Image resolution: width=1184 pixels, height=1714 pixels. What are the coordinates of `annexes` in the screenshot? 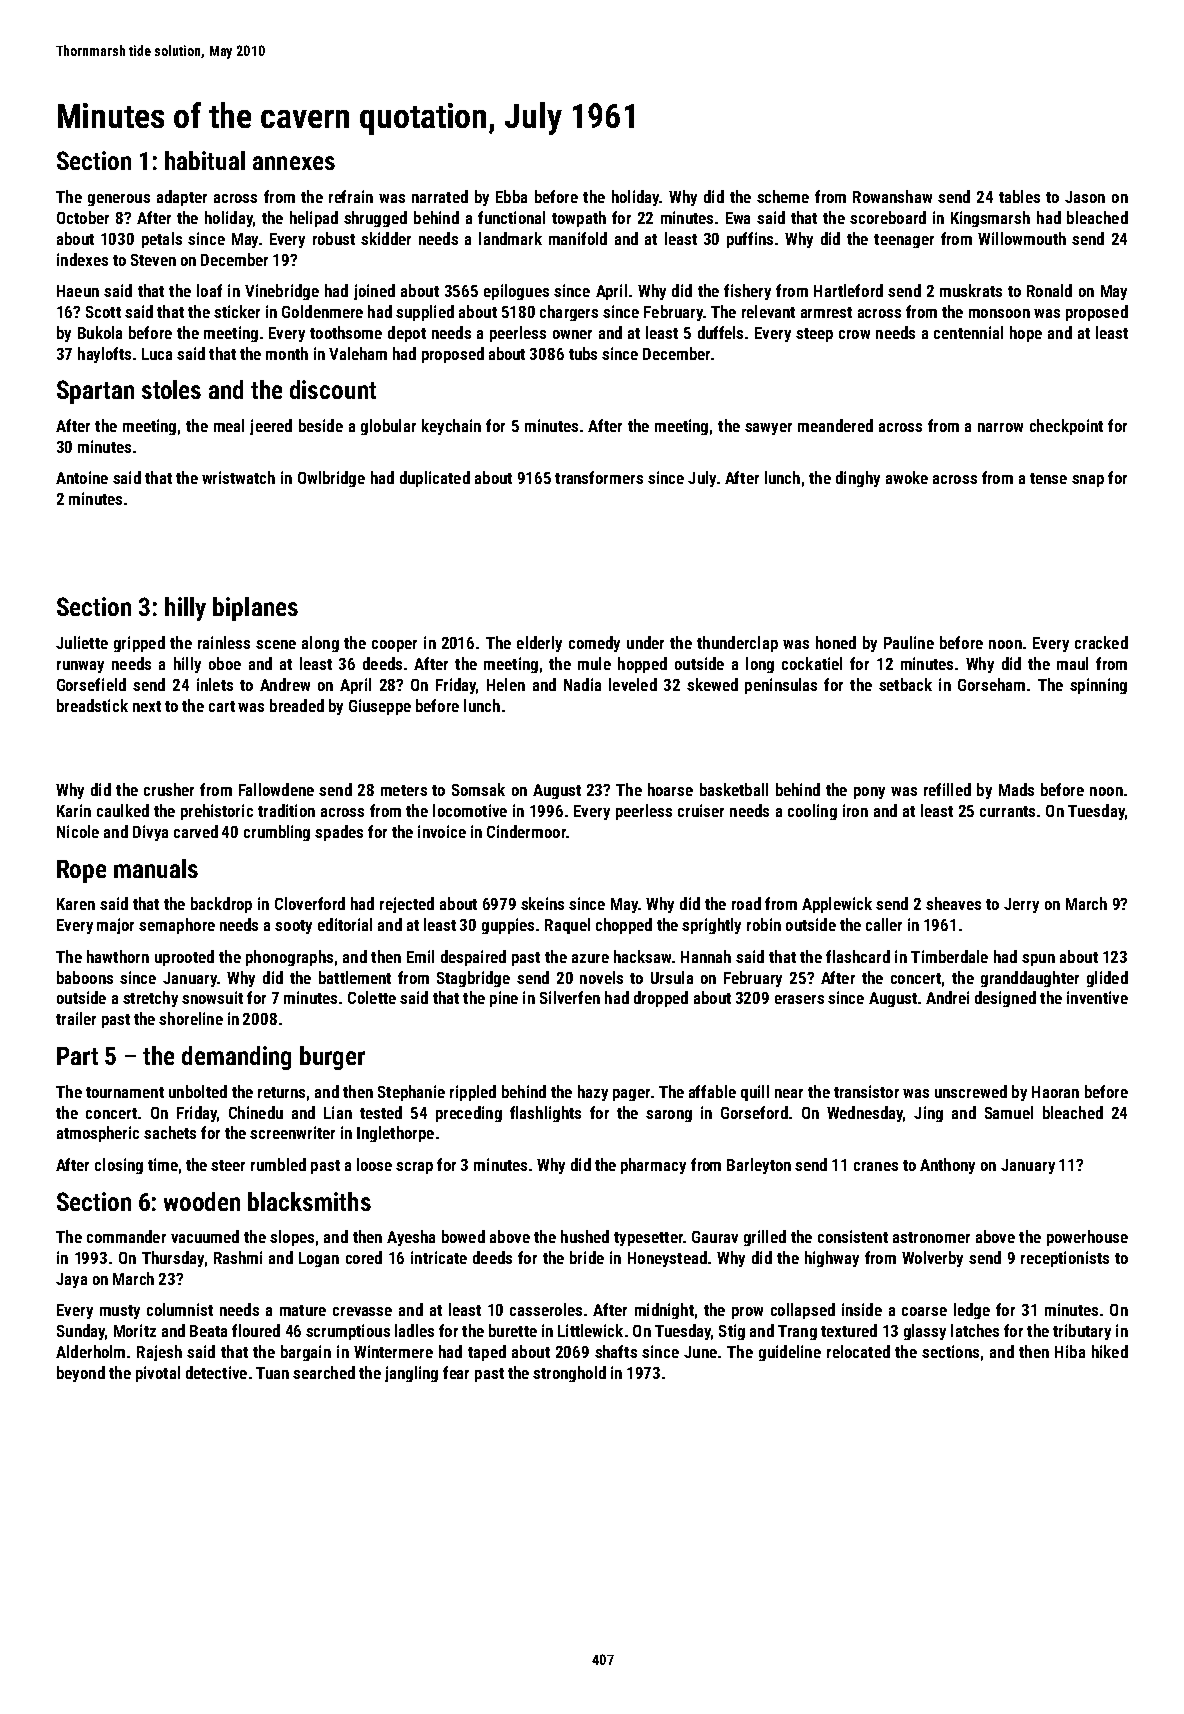 It's located at (294, 163).
